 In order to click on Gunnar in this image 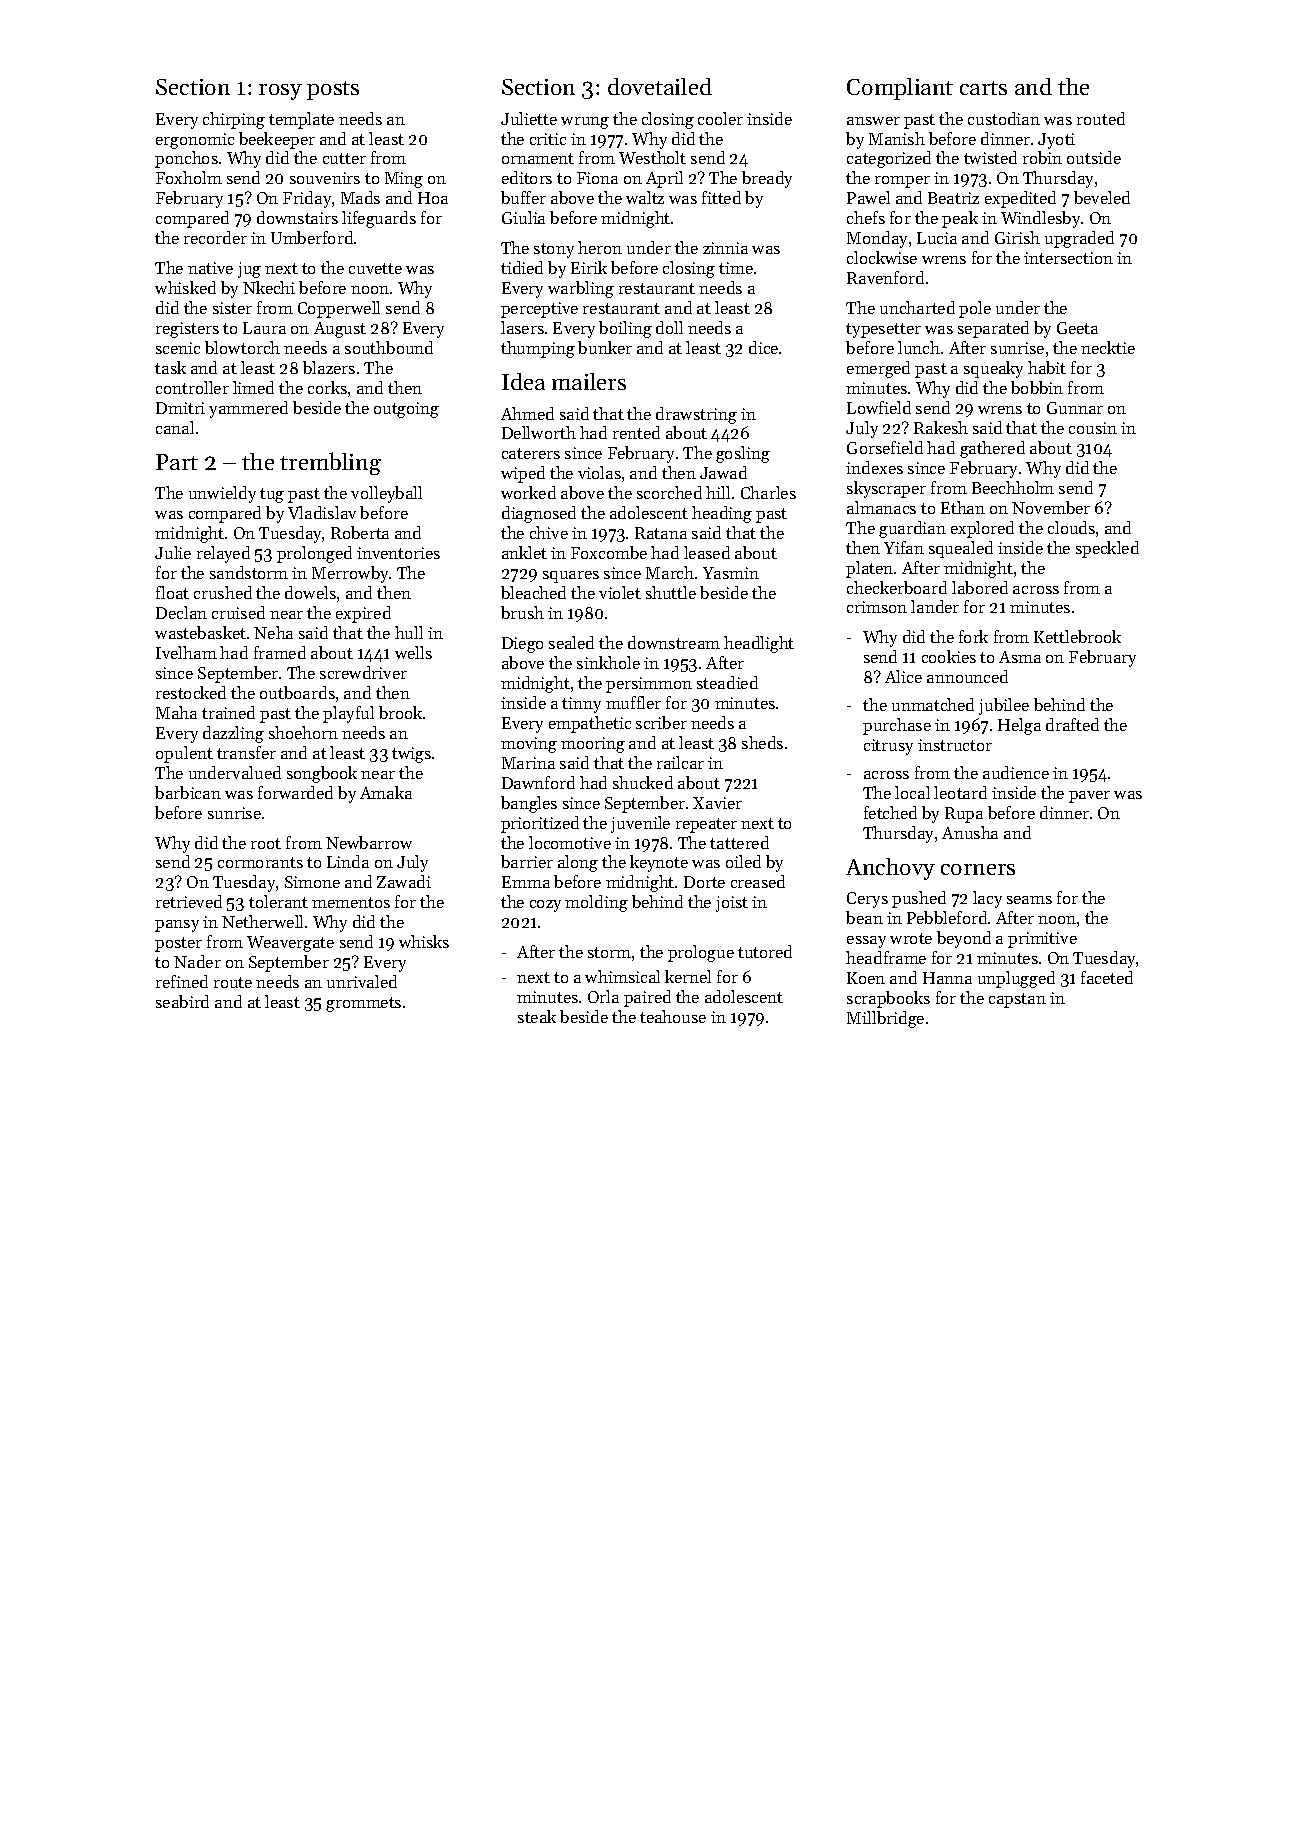, I will do `click(1075, 408)`.
